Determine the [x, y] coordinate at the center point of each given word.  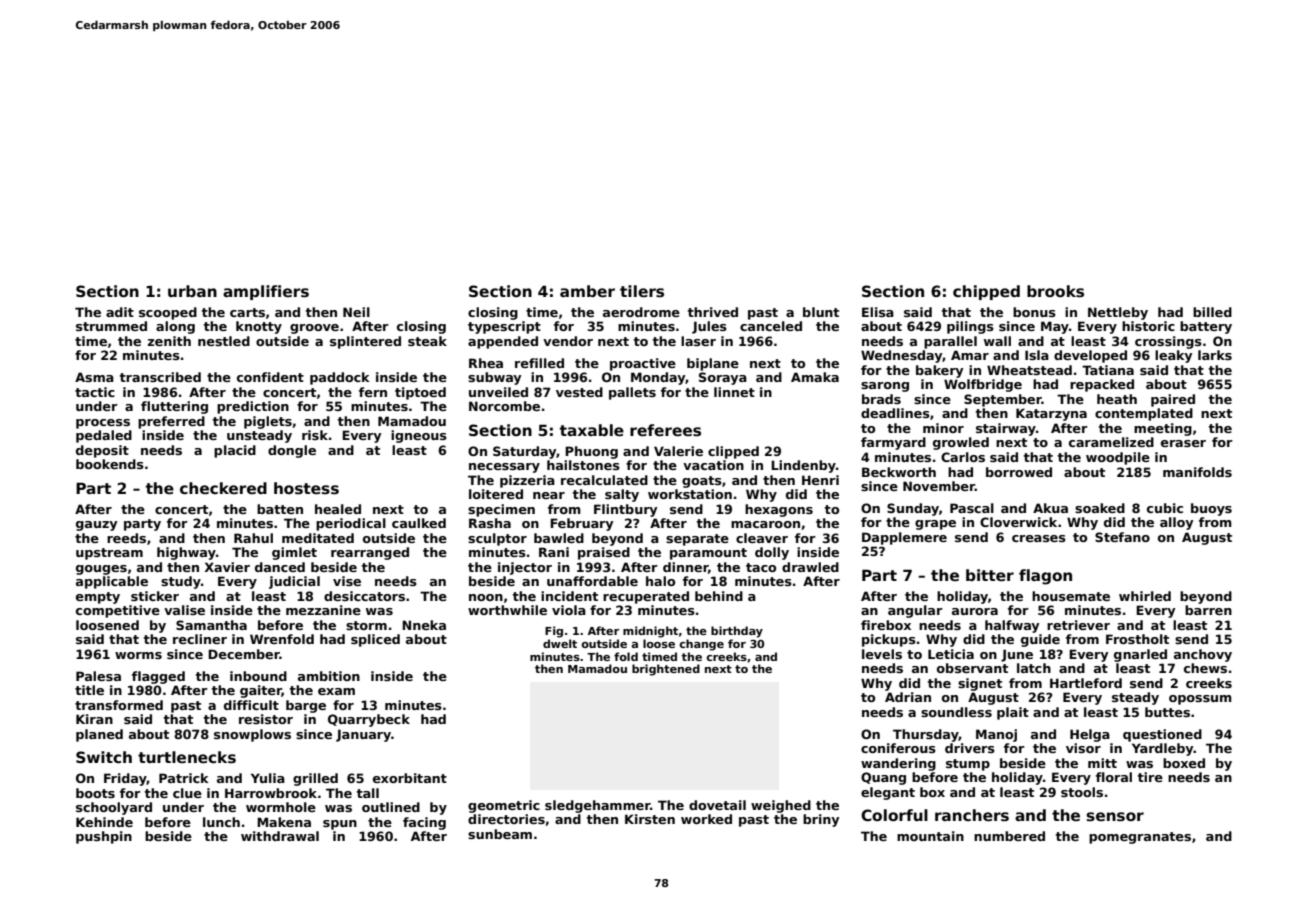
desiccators [364, 596]
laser [698, 341]
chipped [986, 292]
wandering [898, 764]
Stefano [1122, 537]
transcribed [160, 377]
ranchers [972, 815]
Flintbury [625, 510]
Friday [125, 779]
